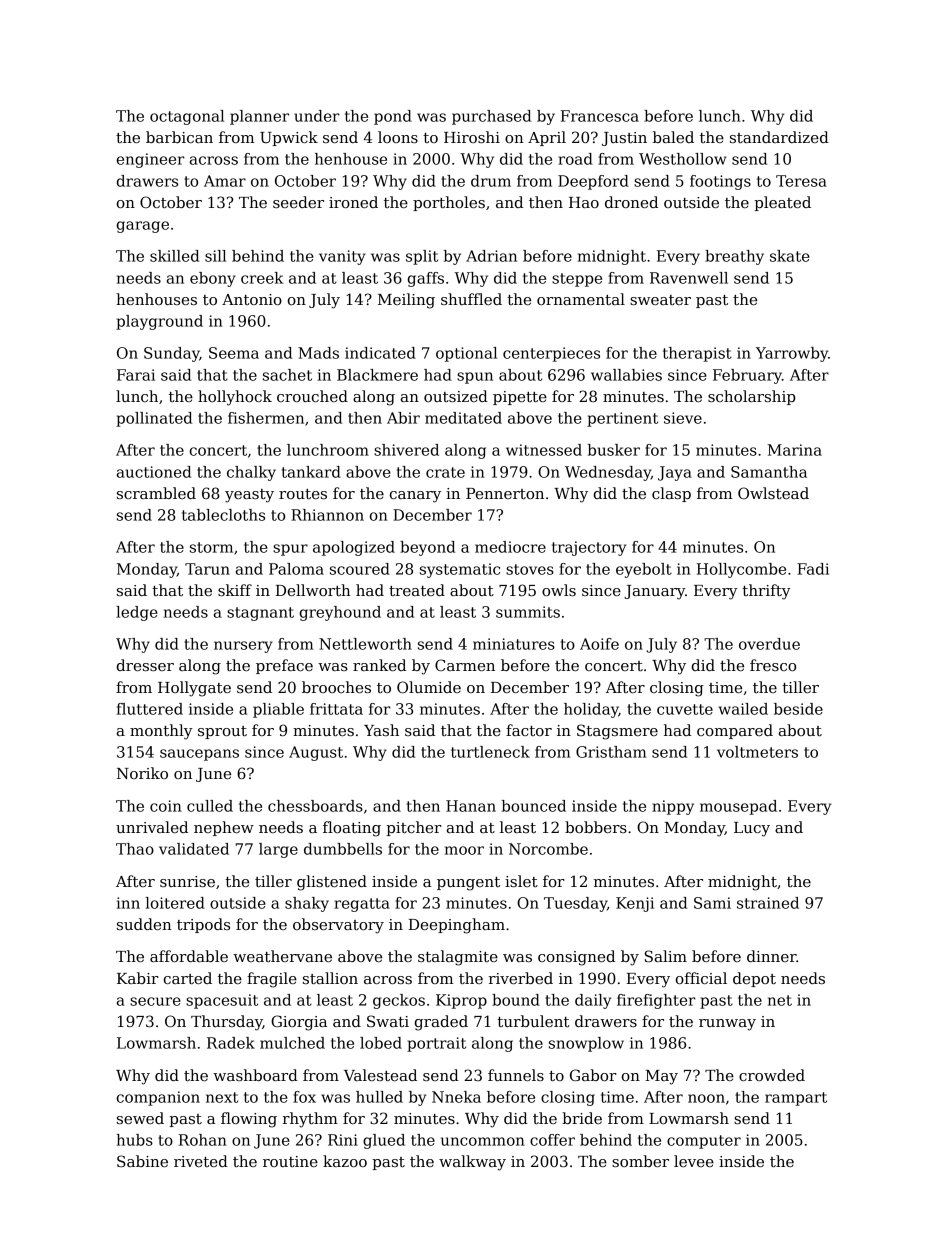 The width and height of the image is (952, 1233). What do you see at coordinates (187, 881) in the image?
I see `sunrise` at bounding box center [187, 881].
